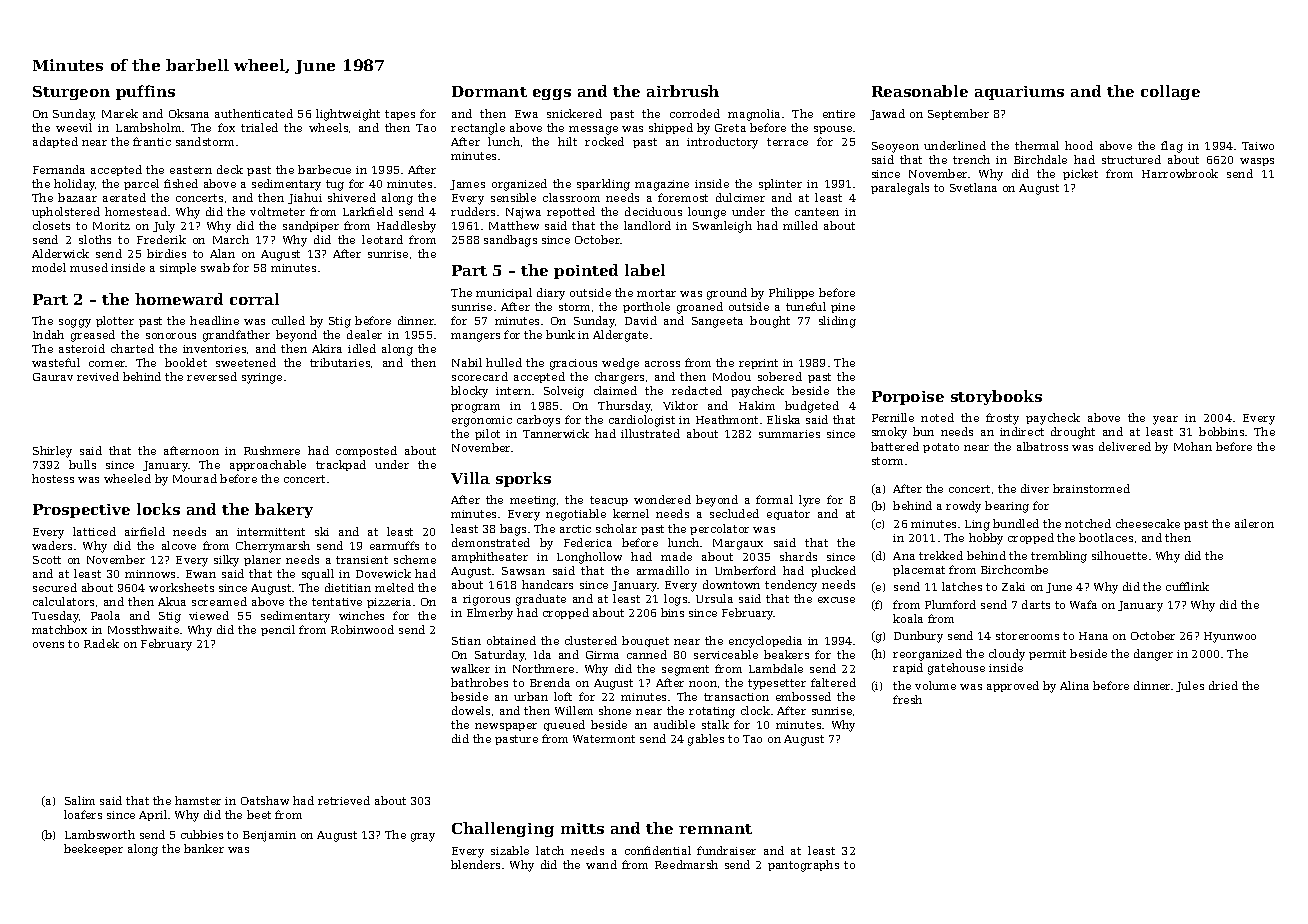 This image has height=924, width=1308. I want to click on aileron, so click(1254, 523).
